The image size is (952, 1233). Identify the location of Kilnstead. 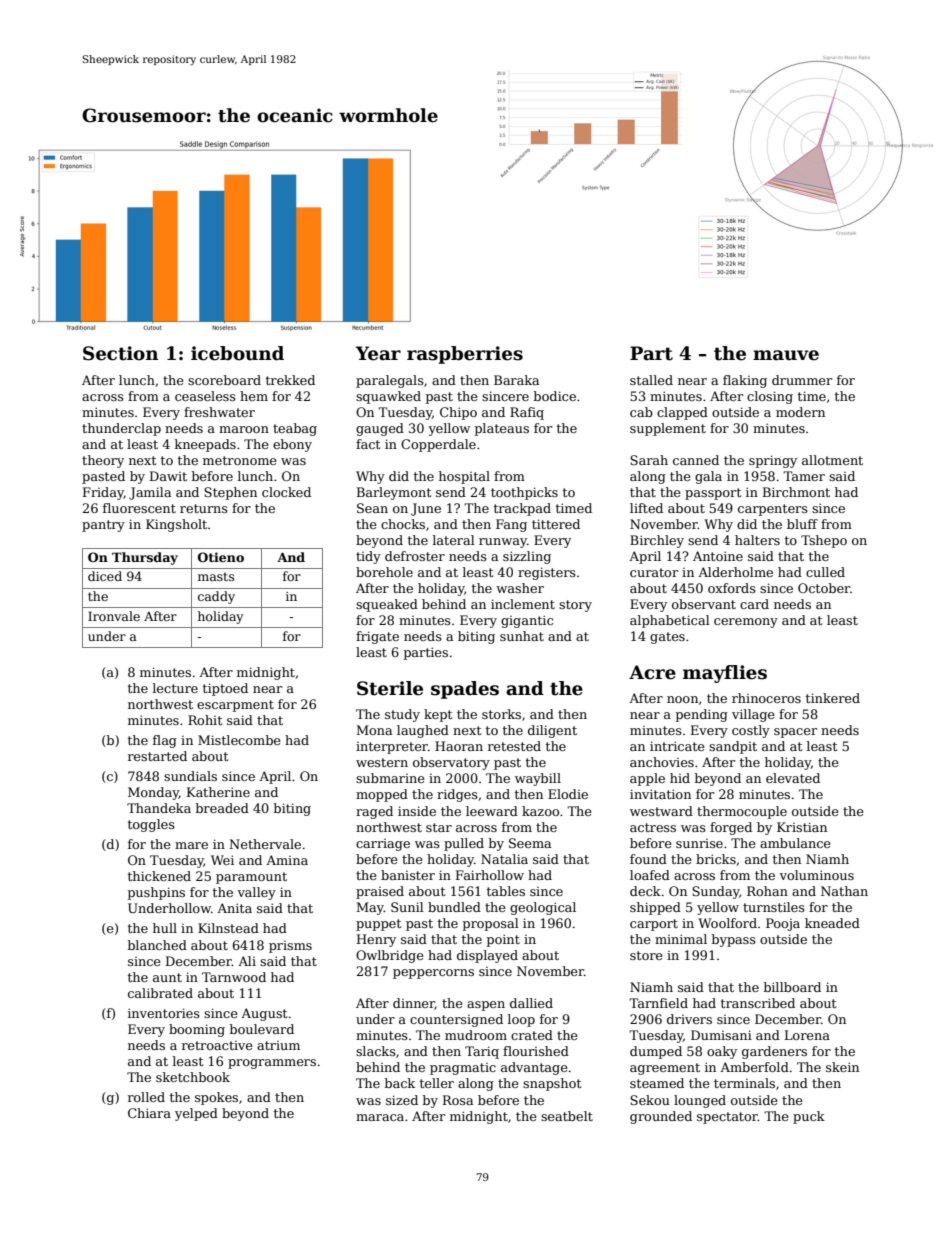
(228, 928).
